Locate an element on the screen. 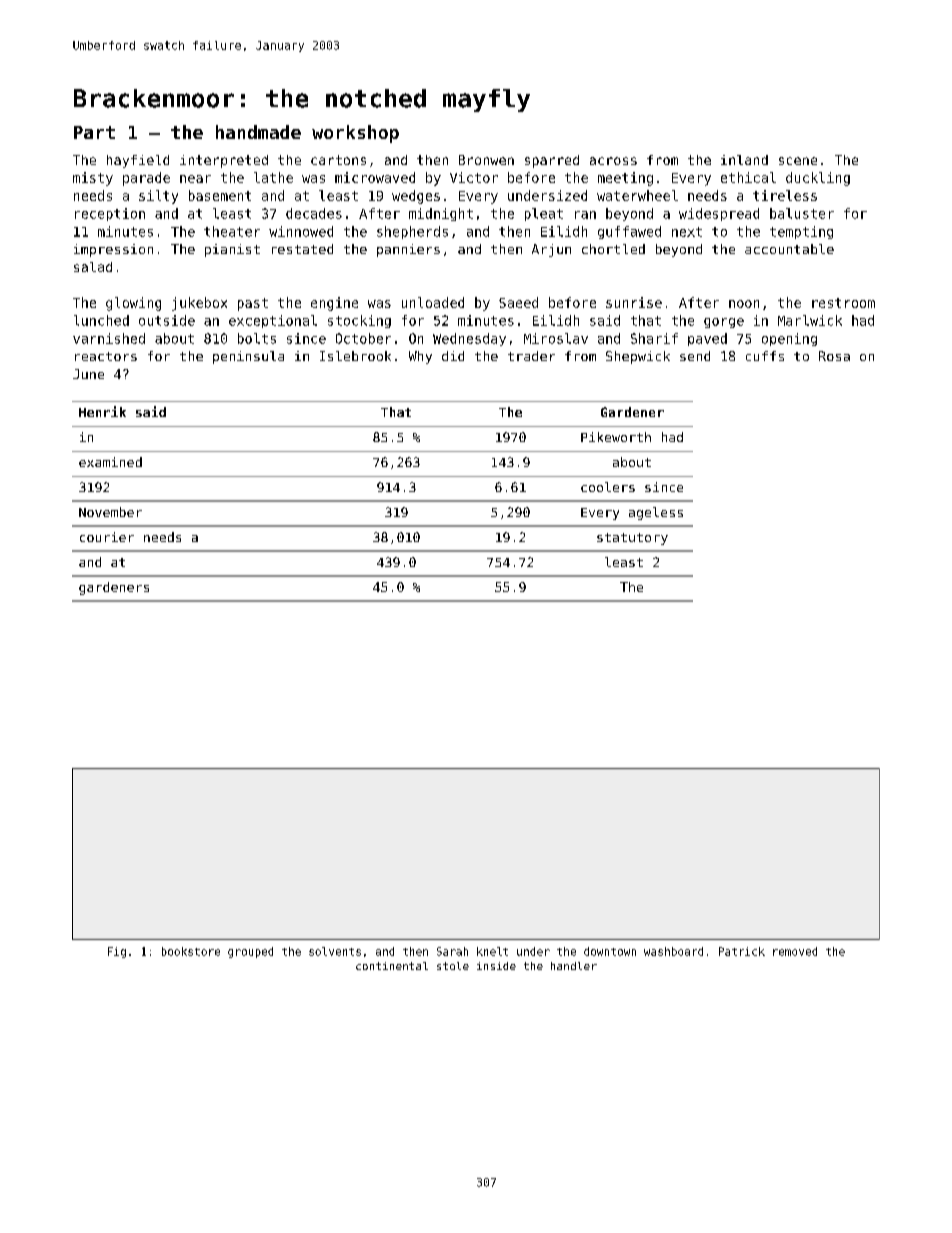  Why is located at coordinates (420, 357).
